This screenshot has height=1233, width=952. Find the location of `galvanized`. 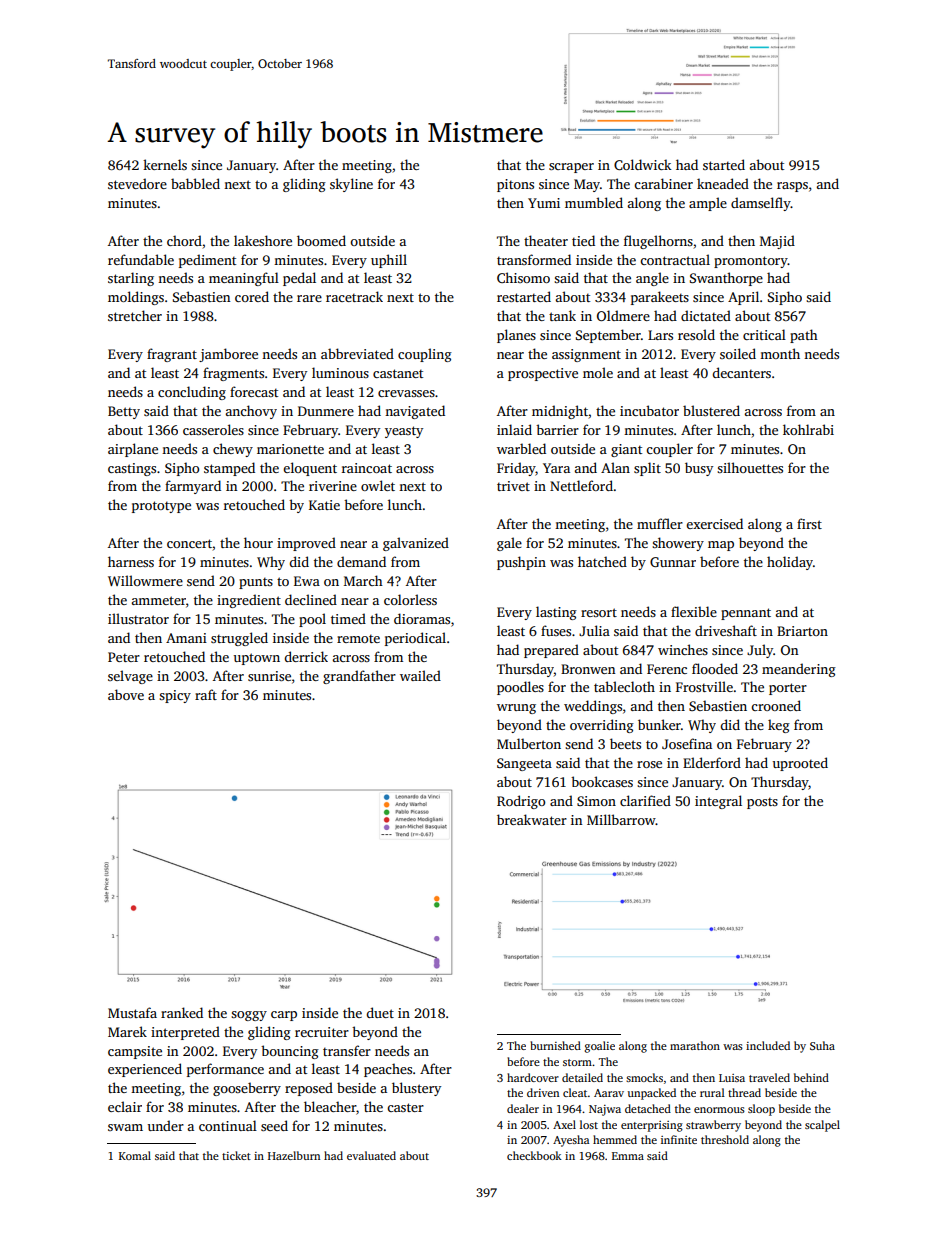

galvanized is located at coordinates (416, 544).
